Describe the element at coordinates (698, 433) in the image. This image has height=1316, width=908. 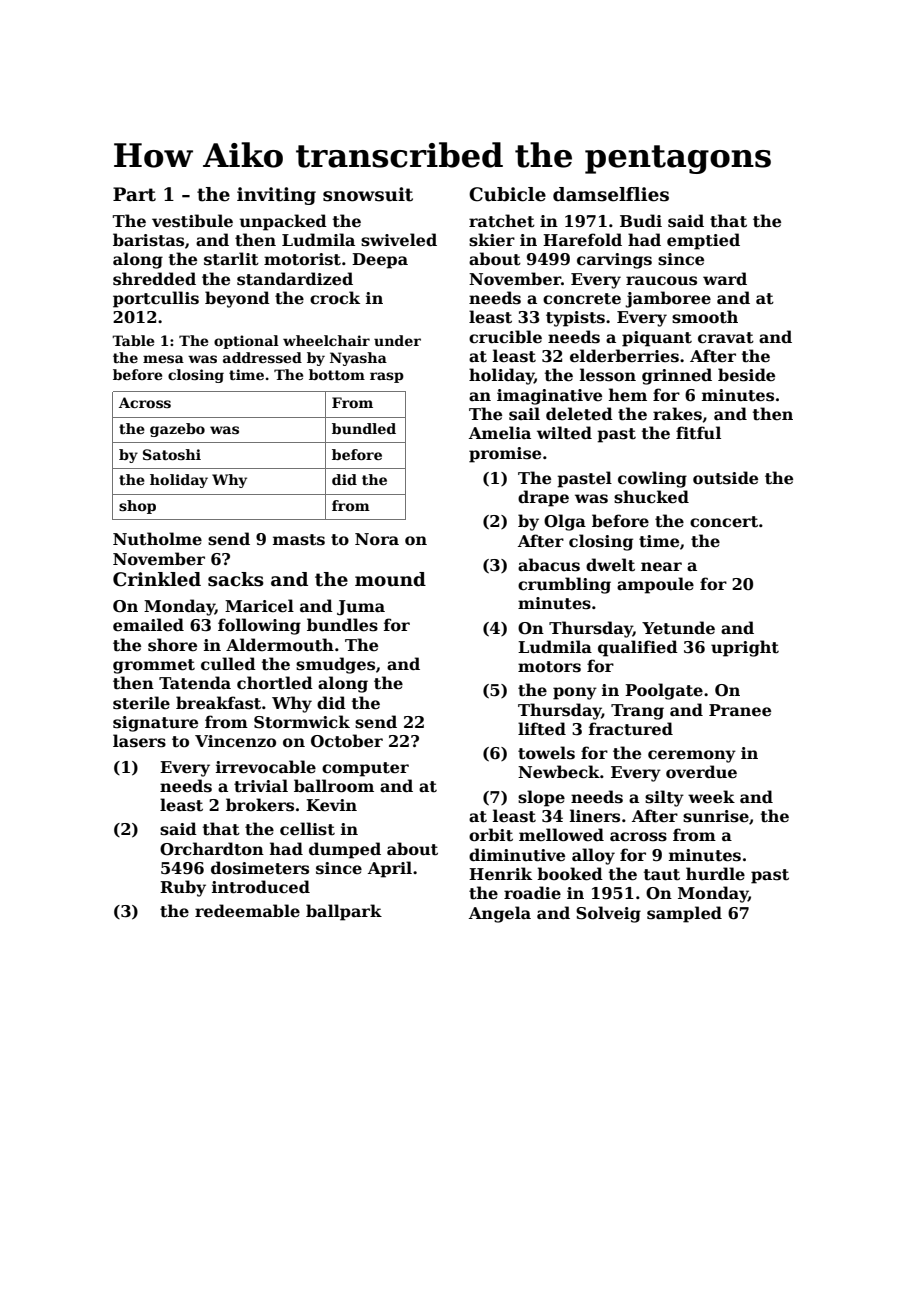
I see `fitful` at that location.
